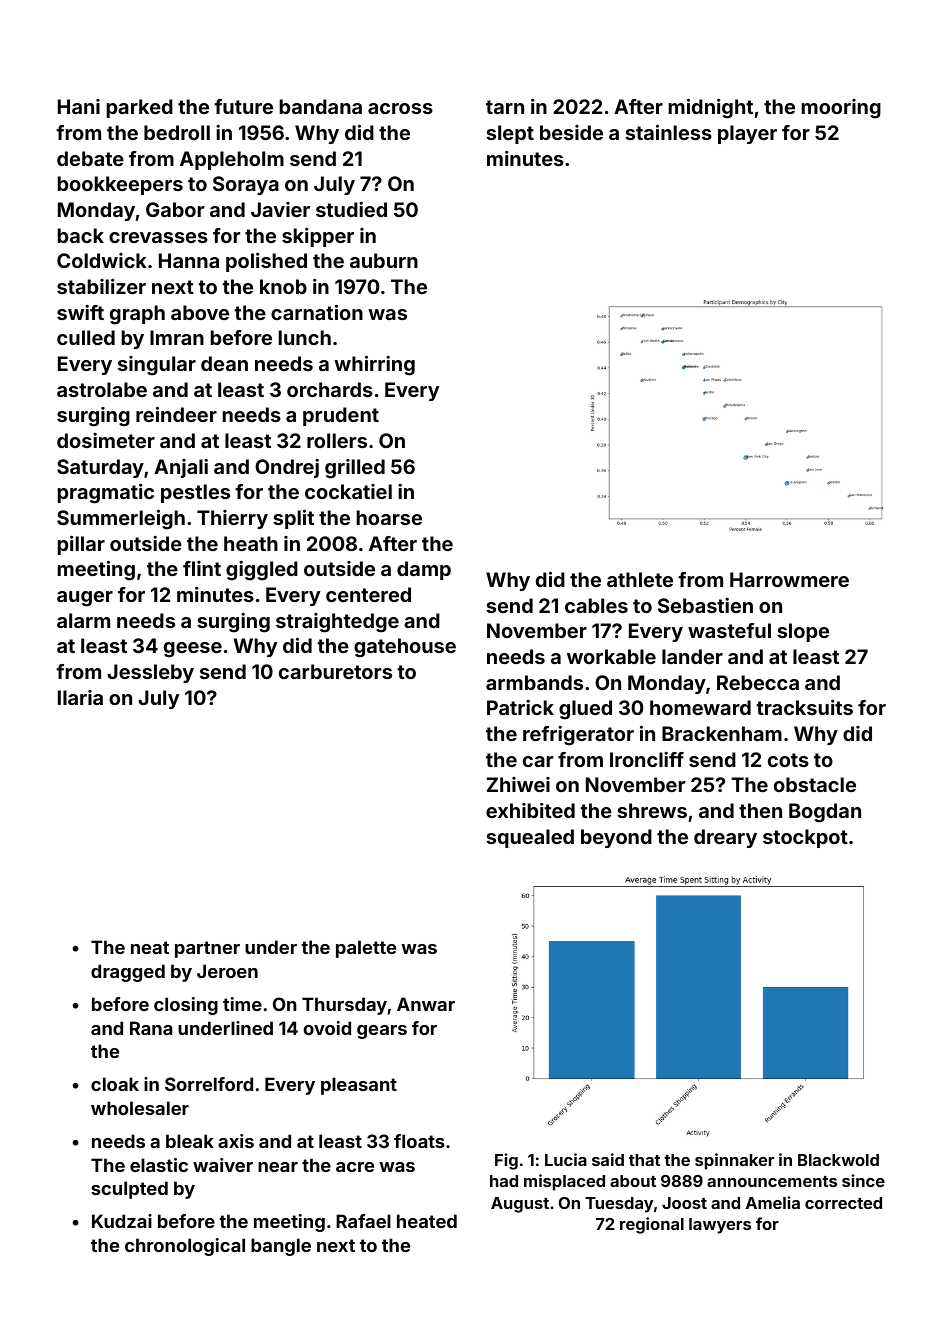 This page has height=1343, width=945. Describe the element at coordinates (232, 160) in the page. I see `Appleholm` at that location.
